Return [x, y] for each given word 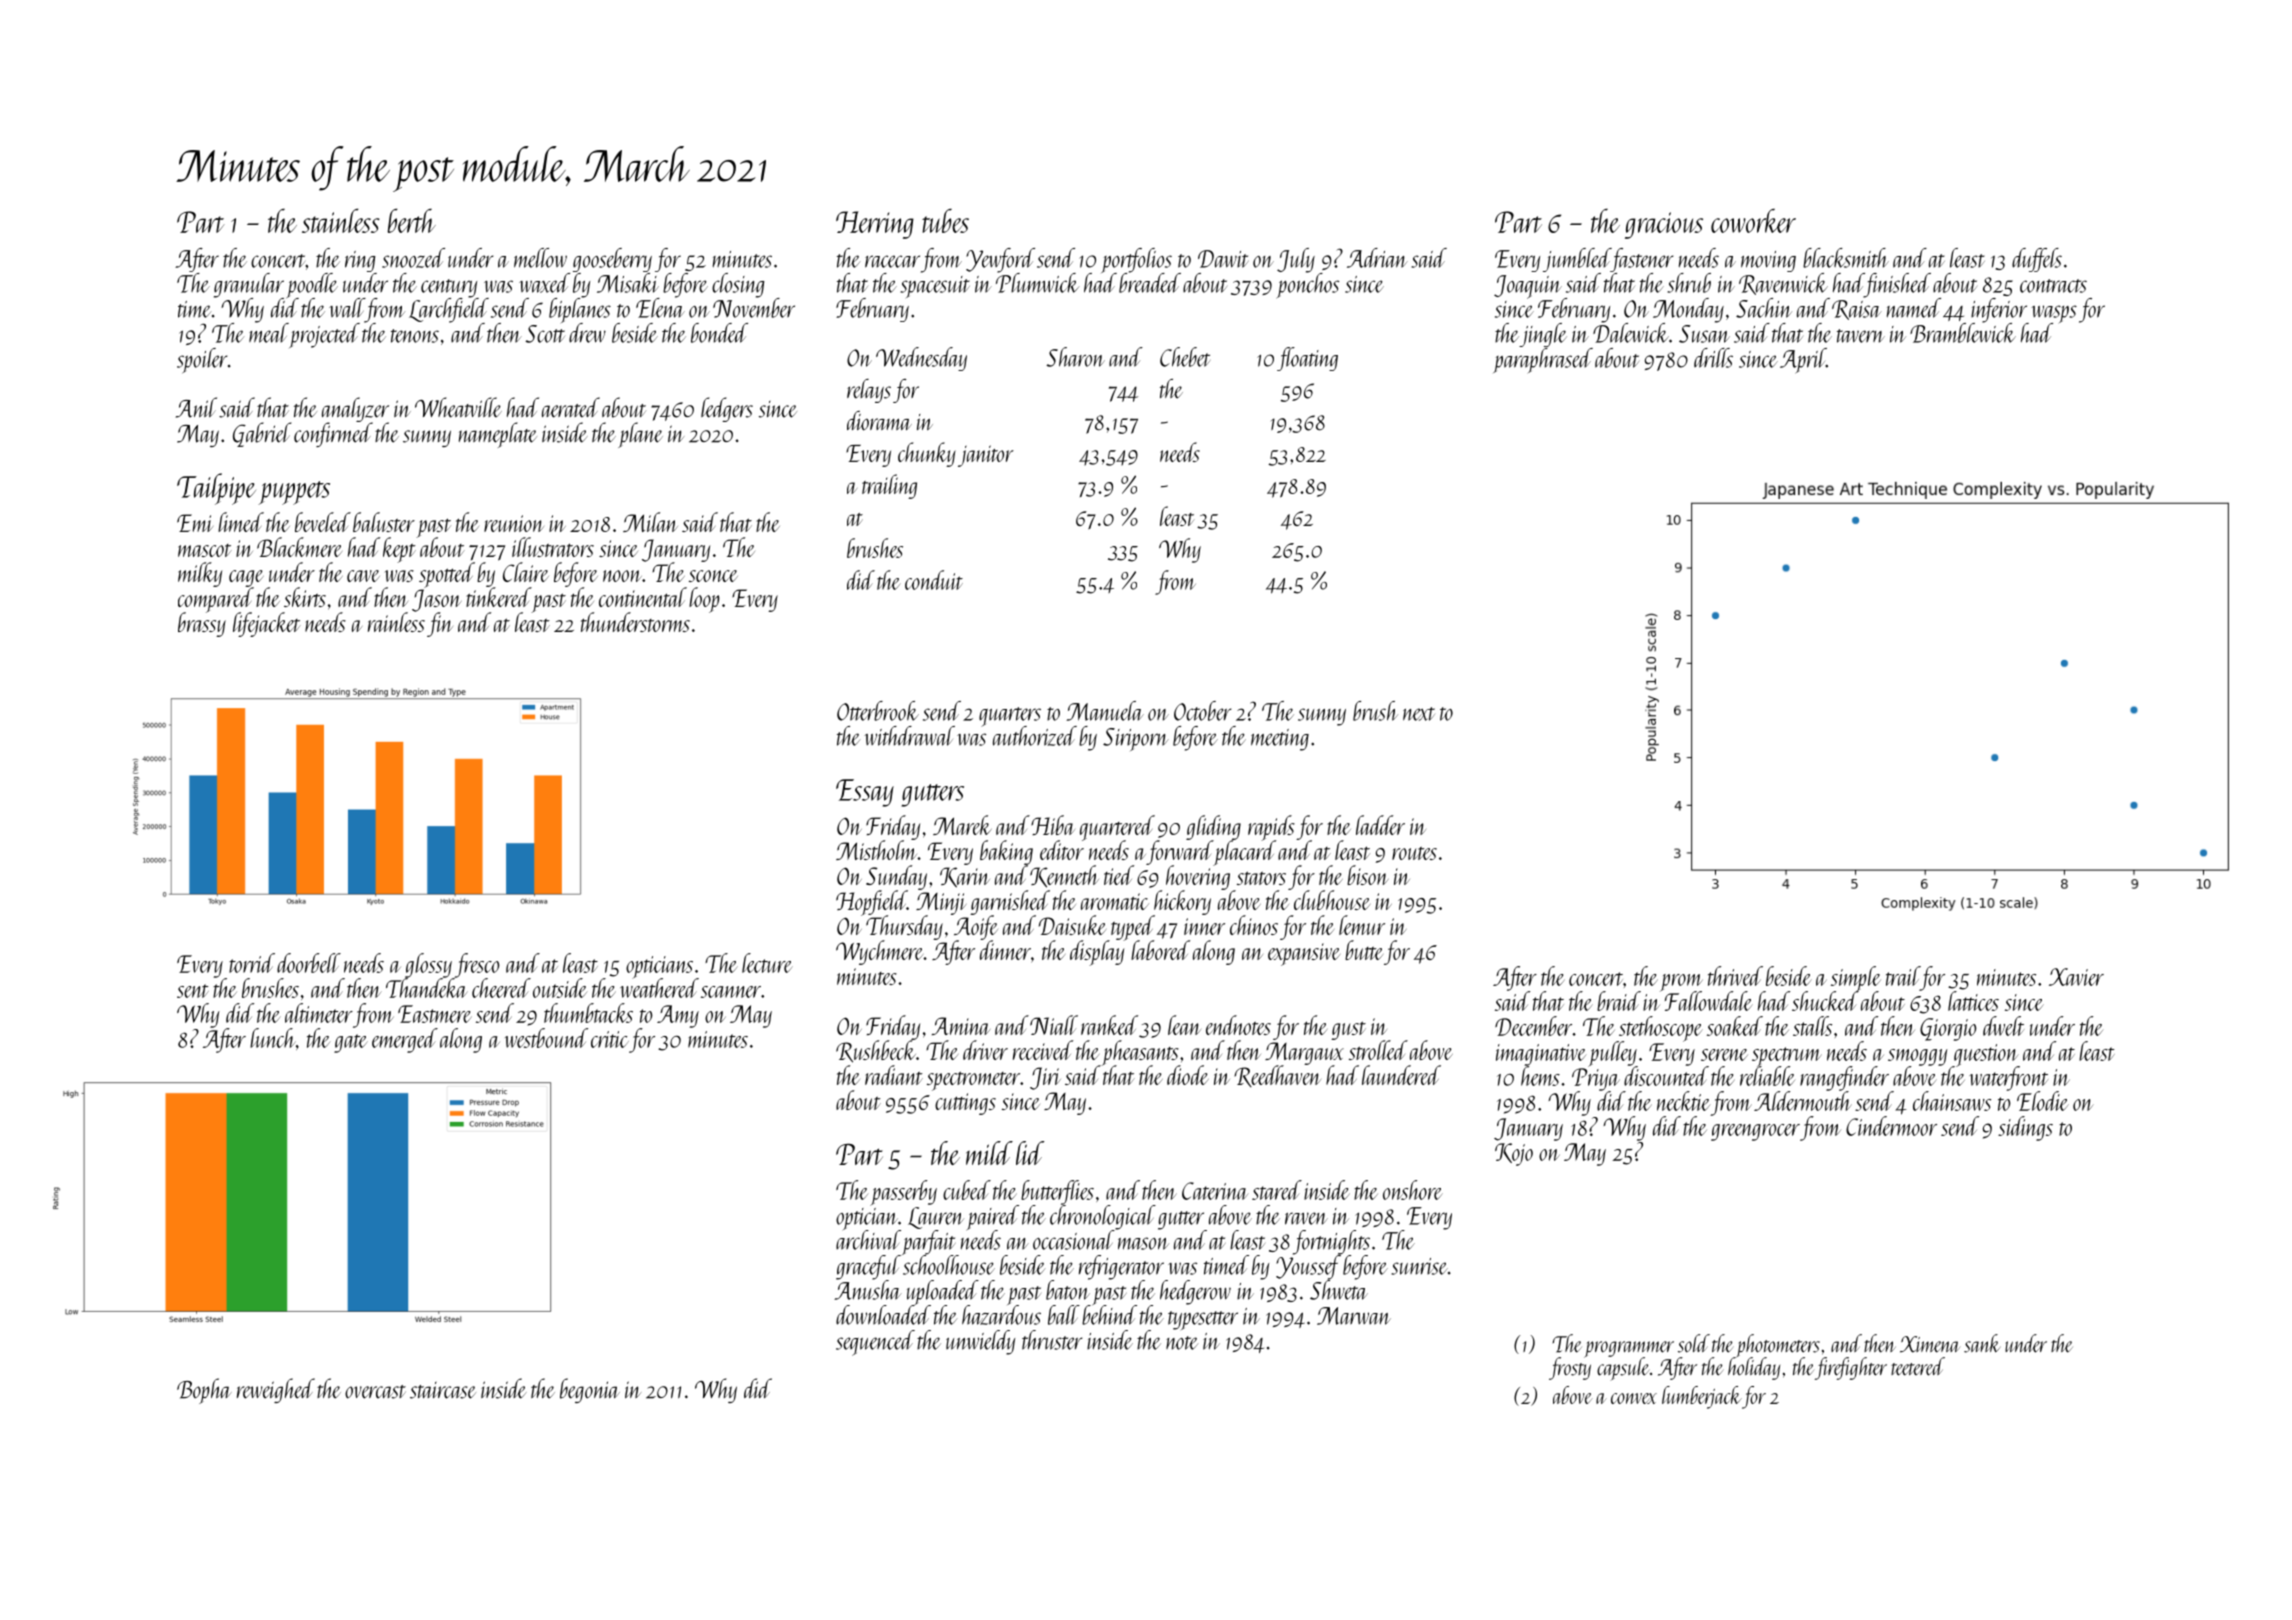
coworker [1753, 221]
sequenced [875, 1343]
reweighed [276, 1390]
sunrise [1420, 1266]
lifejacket [267, 624]
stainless [341, 221]
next [1419, 714]
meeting [1280, 740]
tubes [945, 221]
